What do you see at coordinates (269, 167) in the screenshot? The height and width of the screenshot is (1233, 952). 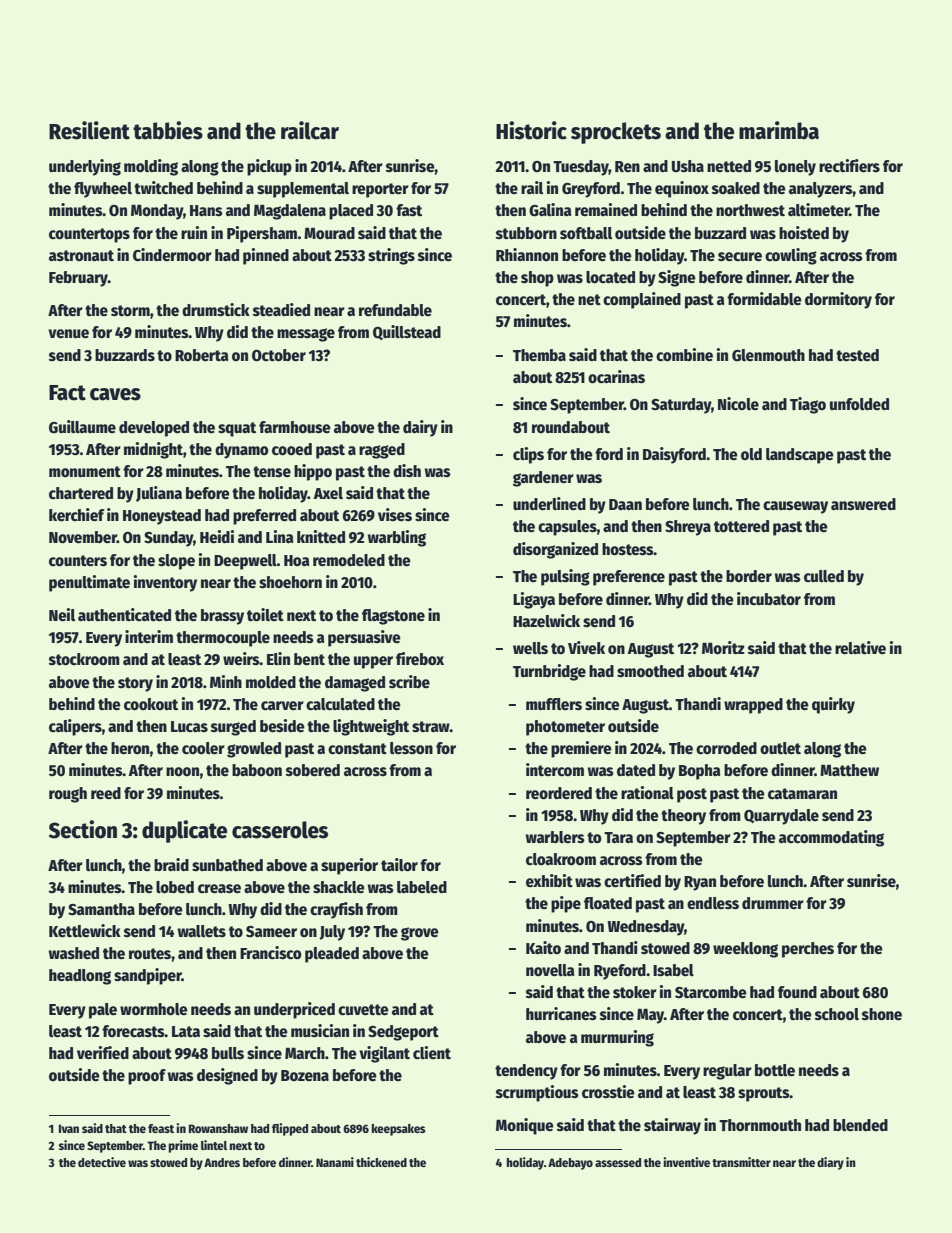 I see `pickup` at bounding box center [269, 167].
